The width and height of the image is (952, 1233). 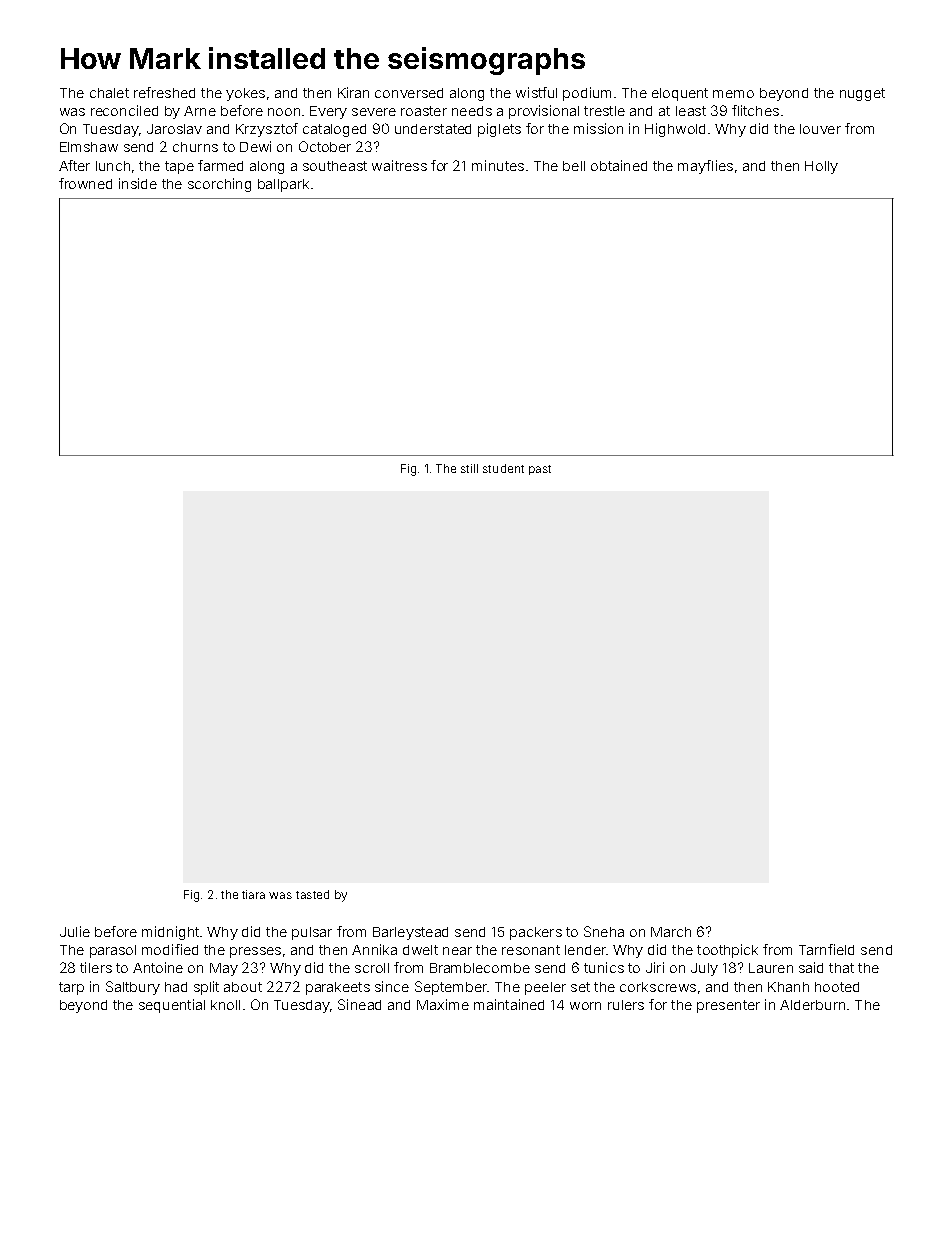 What do you see at coordinates (705, 167) in the image?
I see `mayflies` at bounding box center [705, 167].
